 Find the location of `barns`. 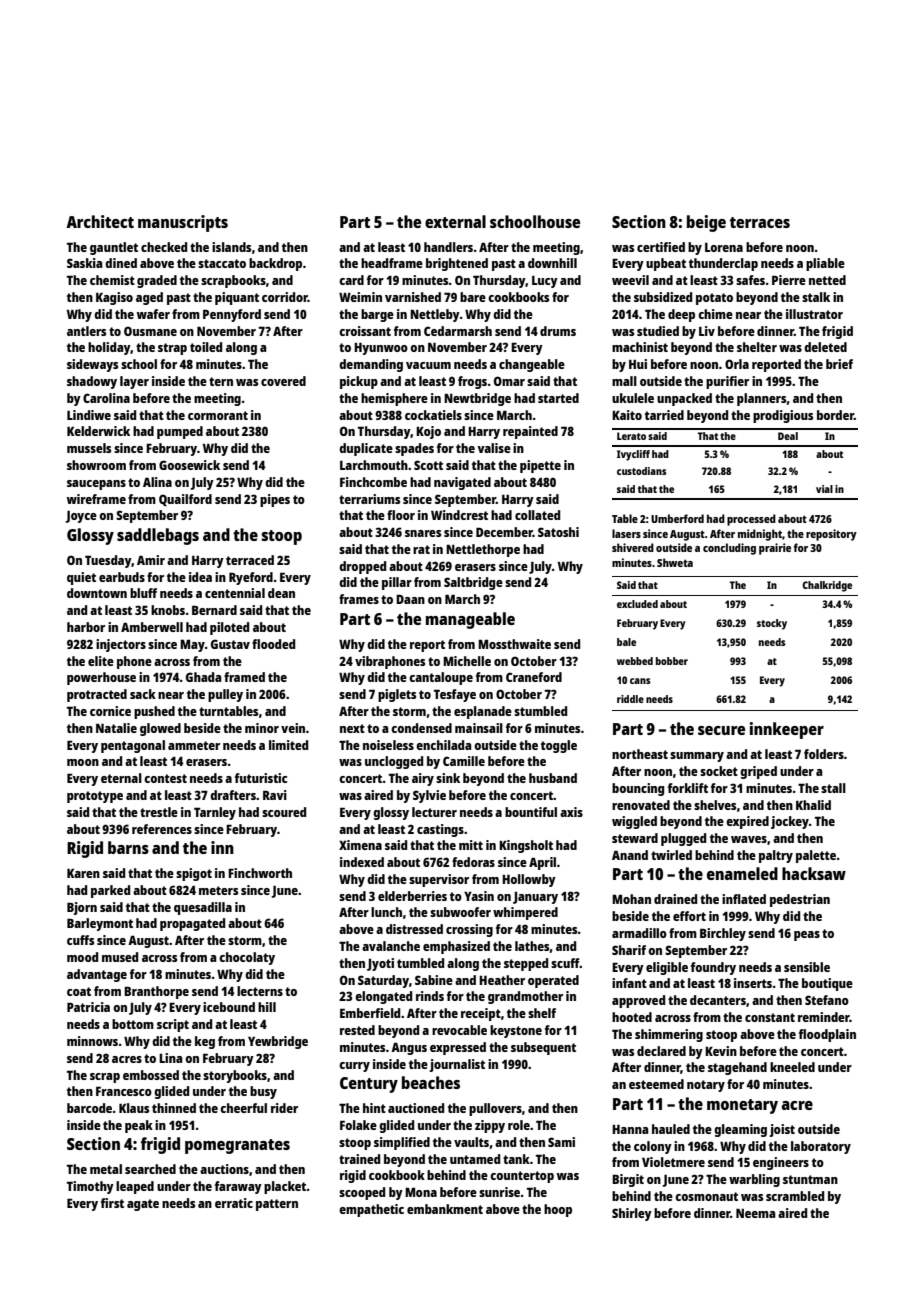

barns is located at coordinates (128, 847).
